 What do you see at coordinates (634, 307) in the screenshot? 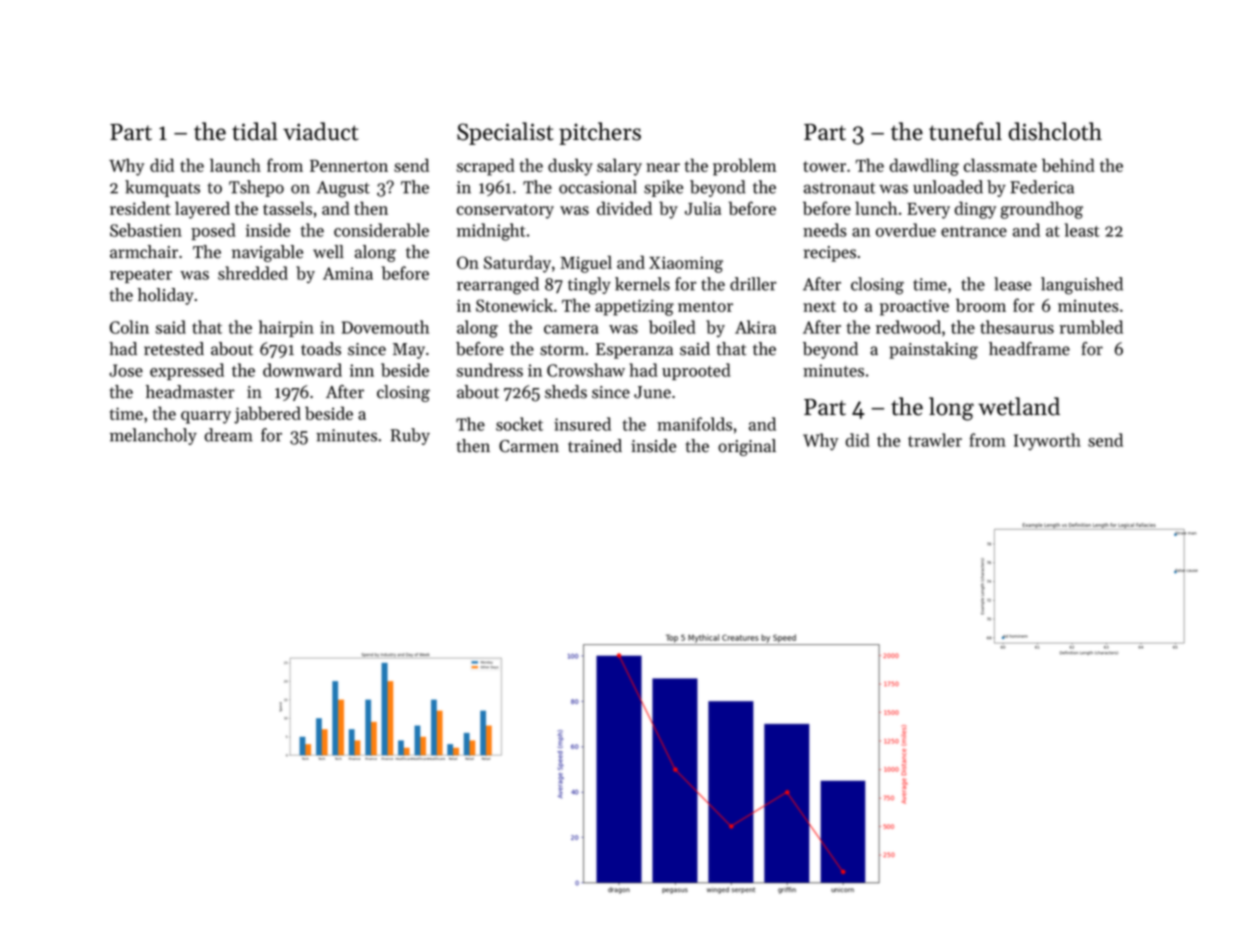
I see `appetizing` at bounding box center [634, 307].
